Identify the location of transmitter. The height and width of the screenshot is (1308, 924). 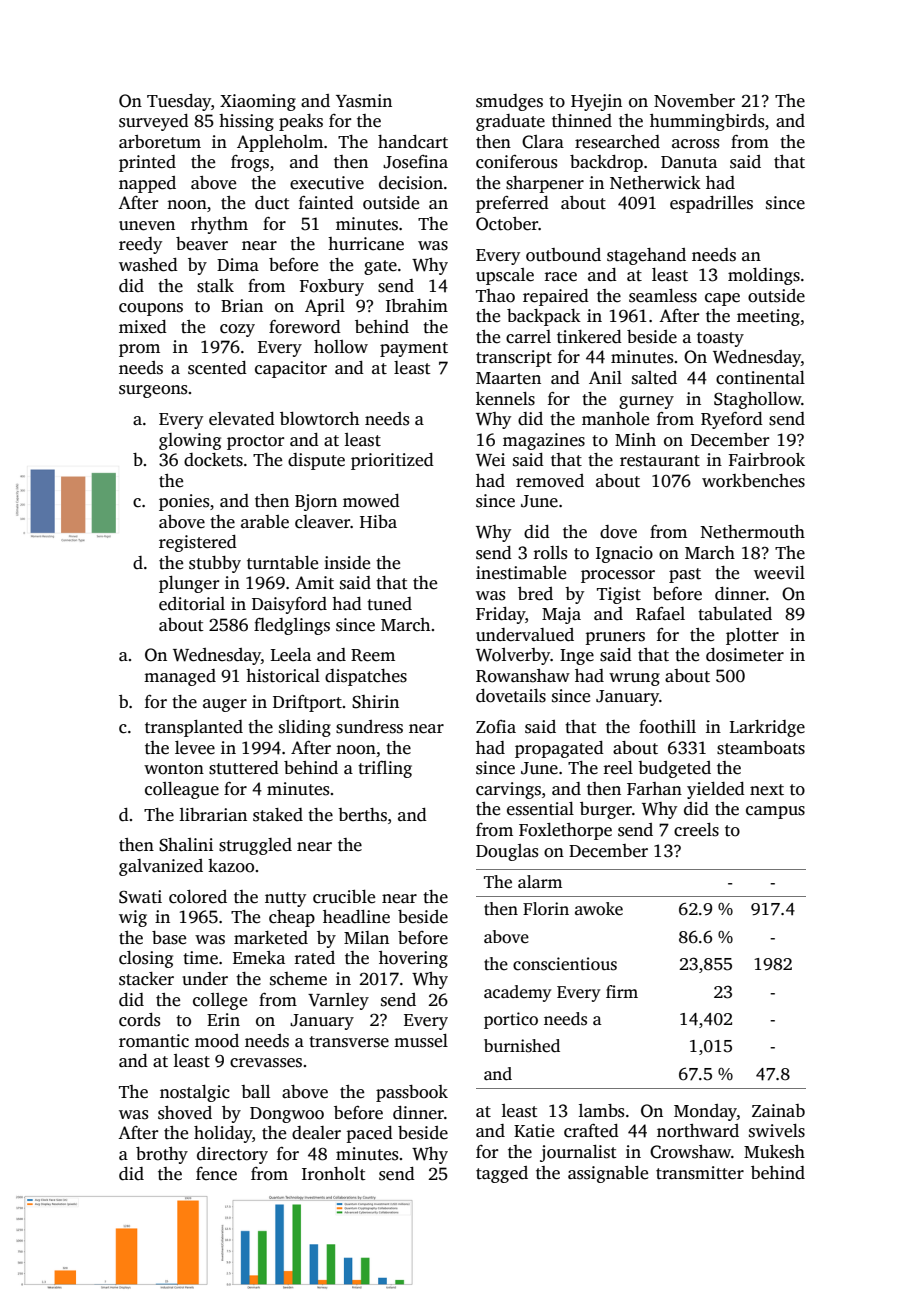
(700, 1173).
